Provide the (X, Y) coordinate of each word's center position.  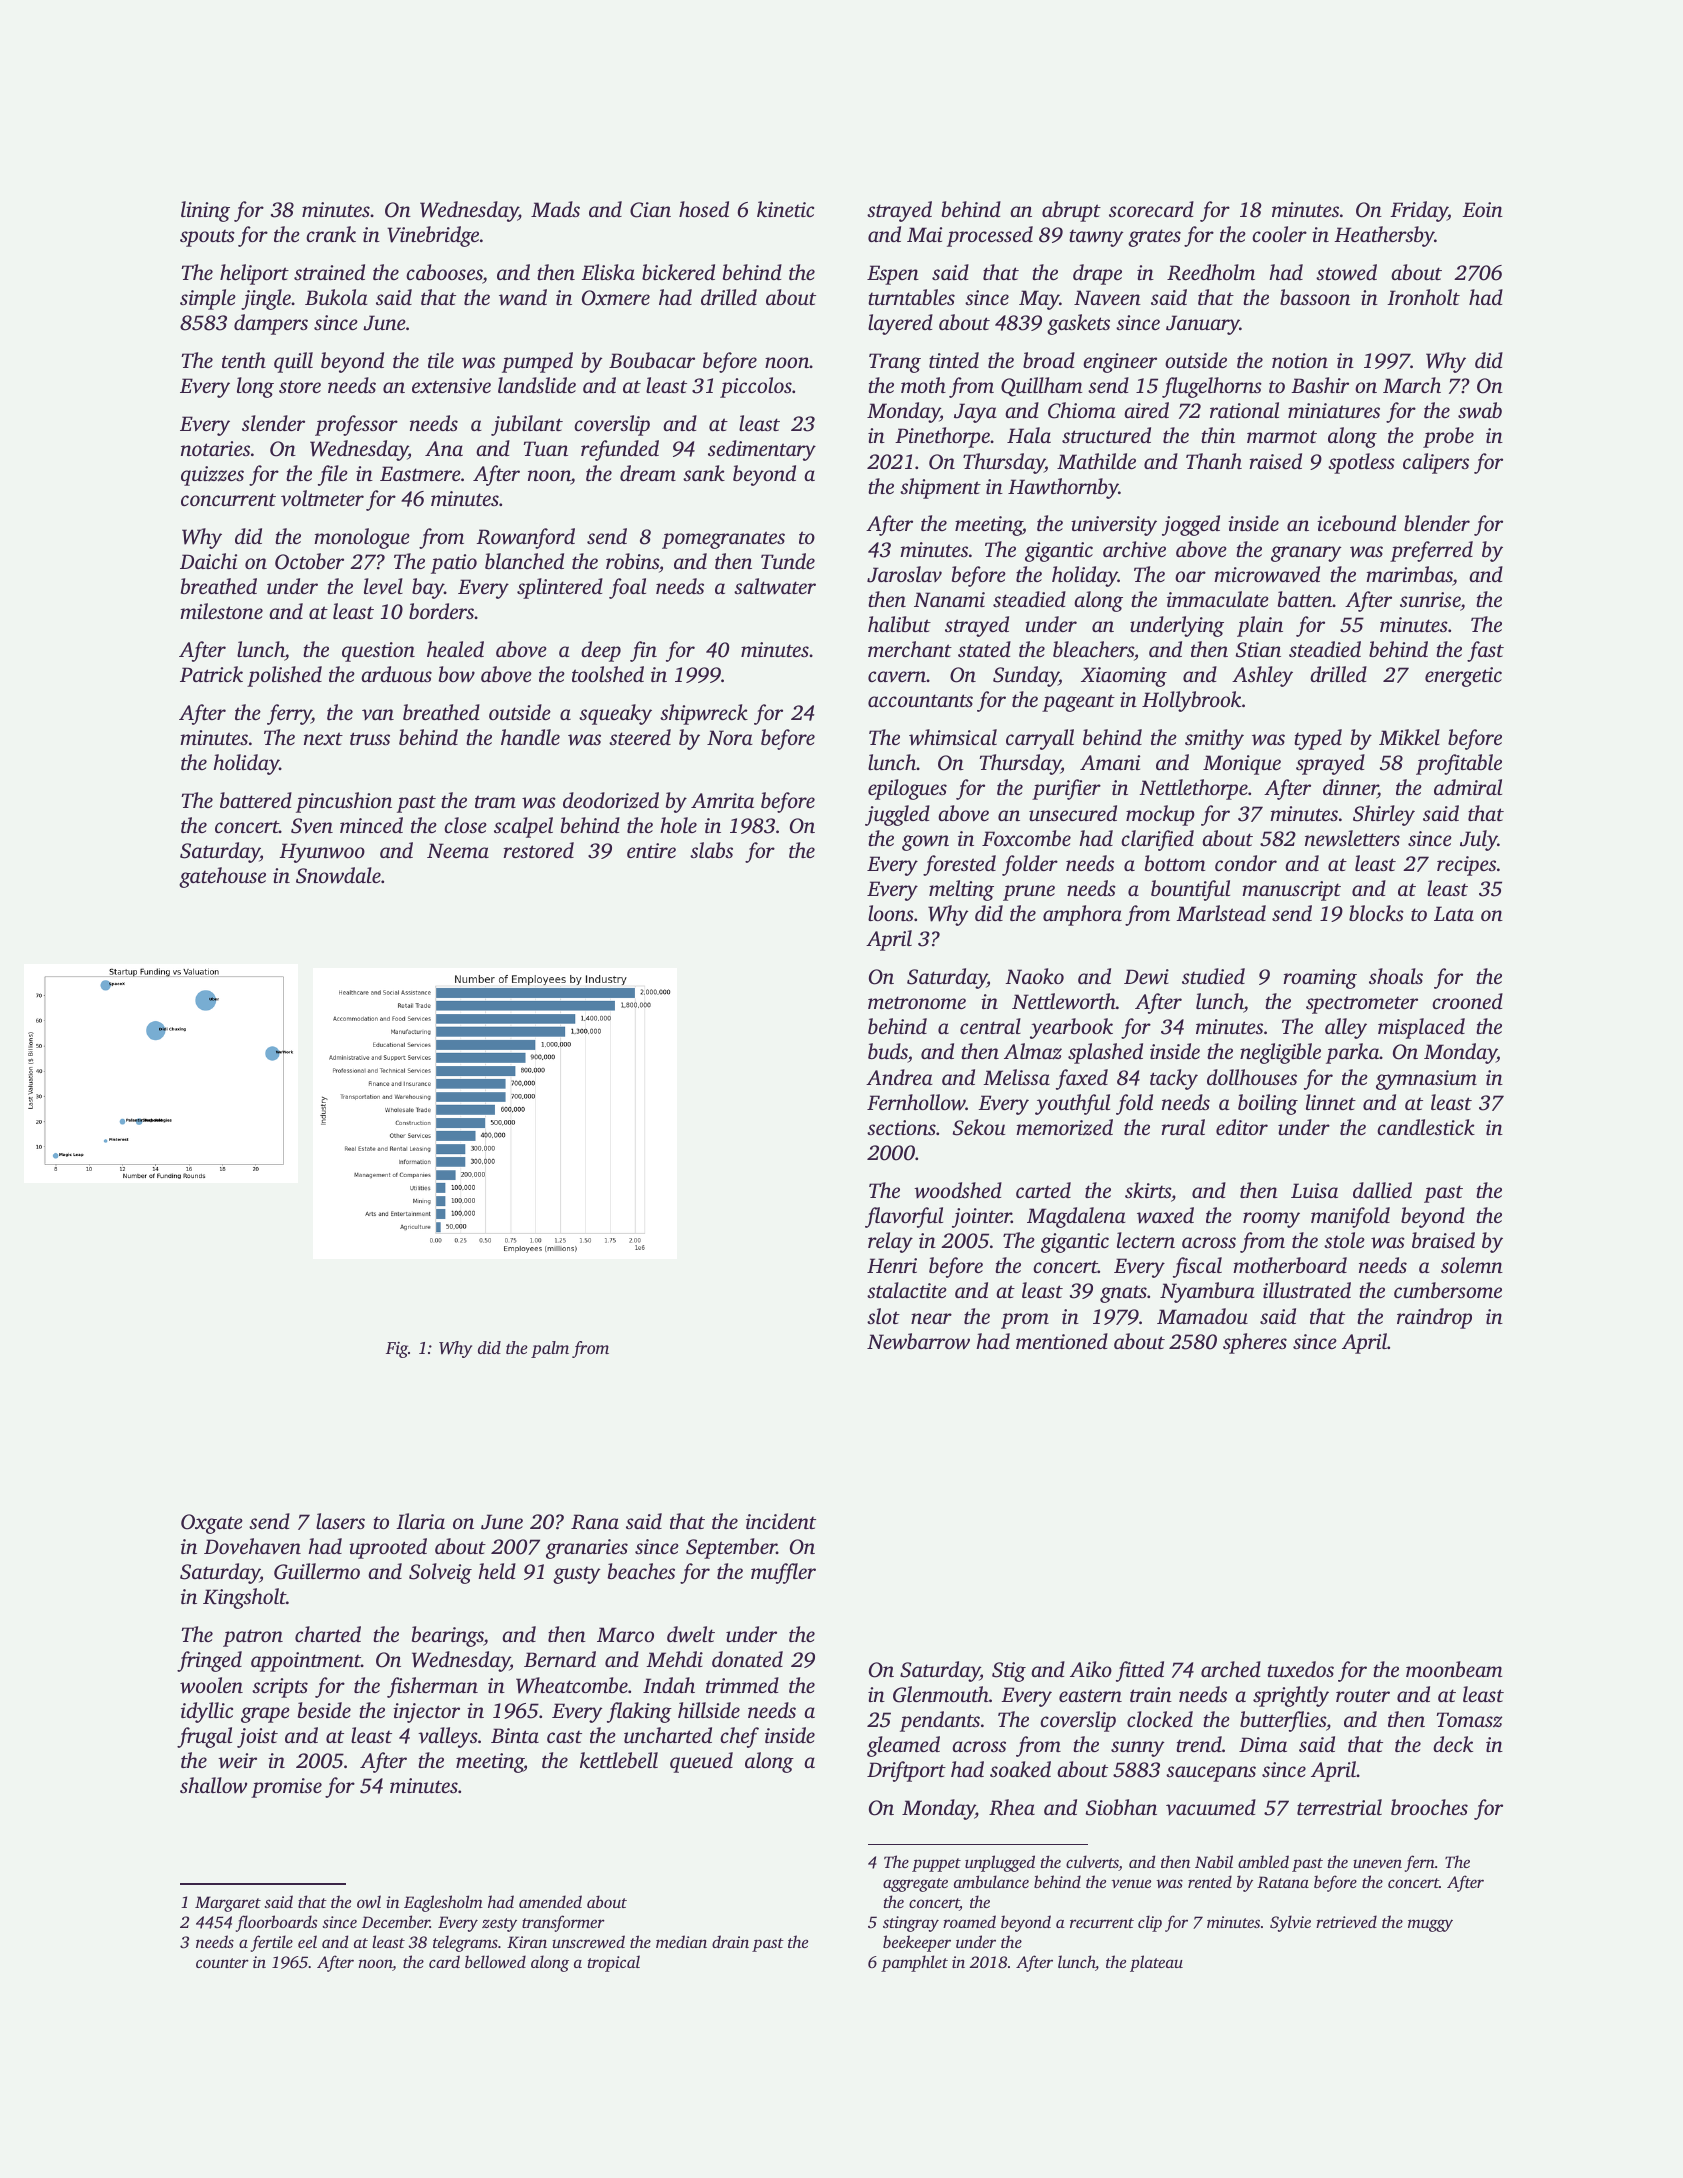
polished (284, 676)
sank (704, 473)
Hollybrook (1191, 701)
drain (730, 1941)
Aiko (1091, 1669)
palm (550, 1349)
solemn (1472, 1265)
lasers (340, 1521)
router (1363, 1695)
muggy (1430, 1925)
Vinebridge (433, 236)
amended (550, 1901)
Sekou (979, 1127)
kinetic (785, 209)
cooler (1279, 234)
